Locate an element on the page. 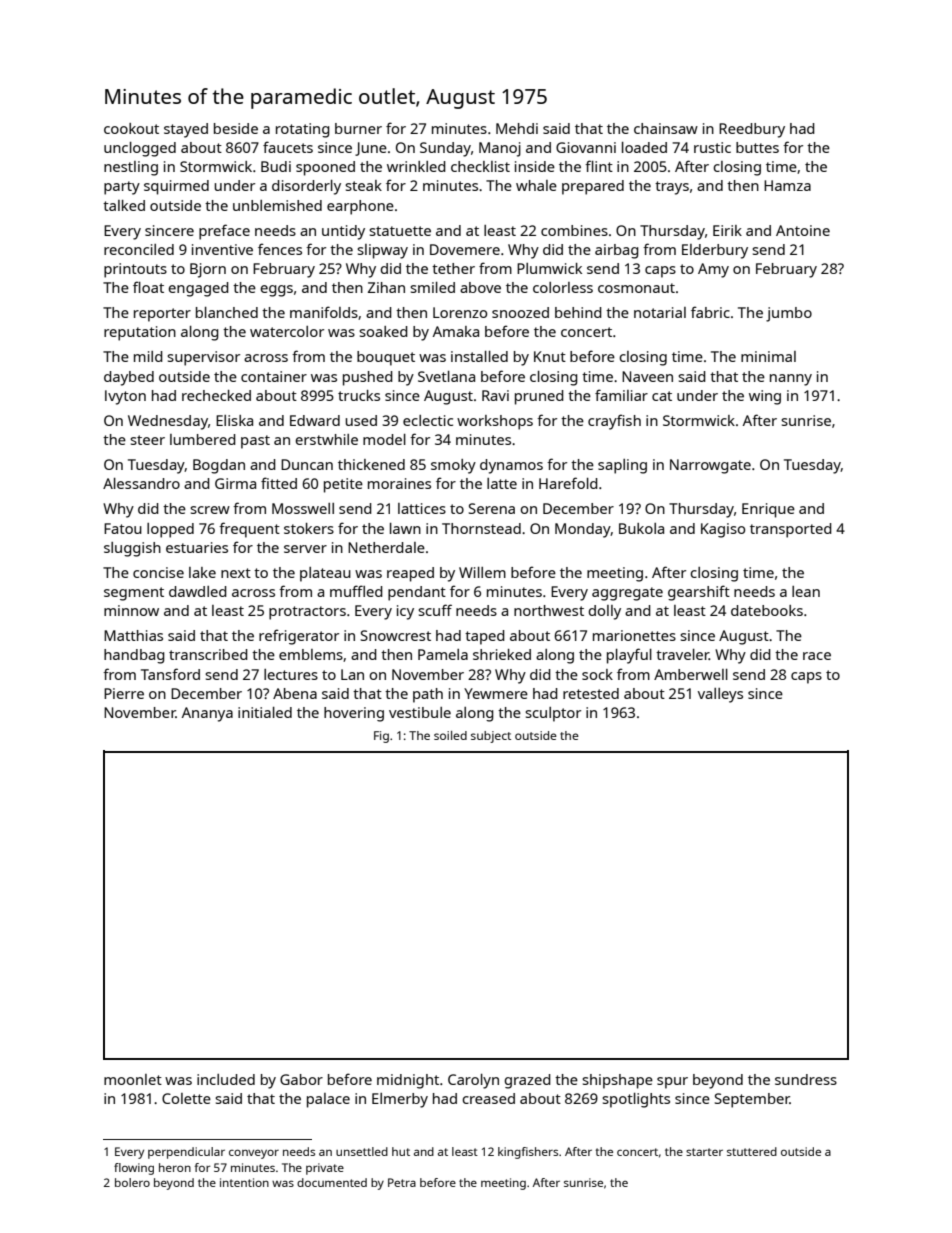 This document has width=952, height=1233. Petra is located at coordinates (402, 1182).
